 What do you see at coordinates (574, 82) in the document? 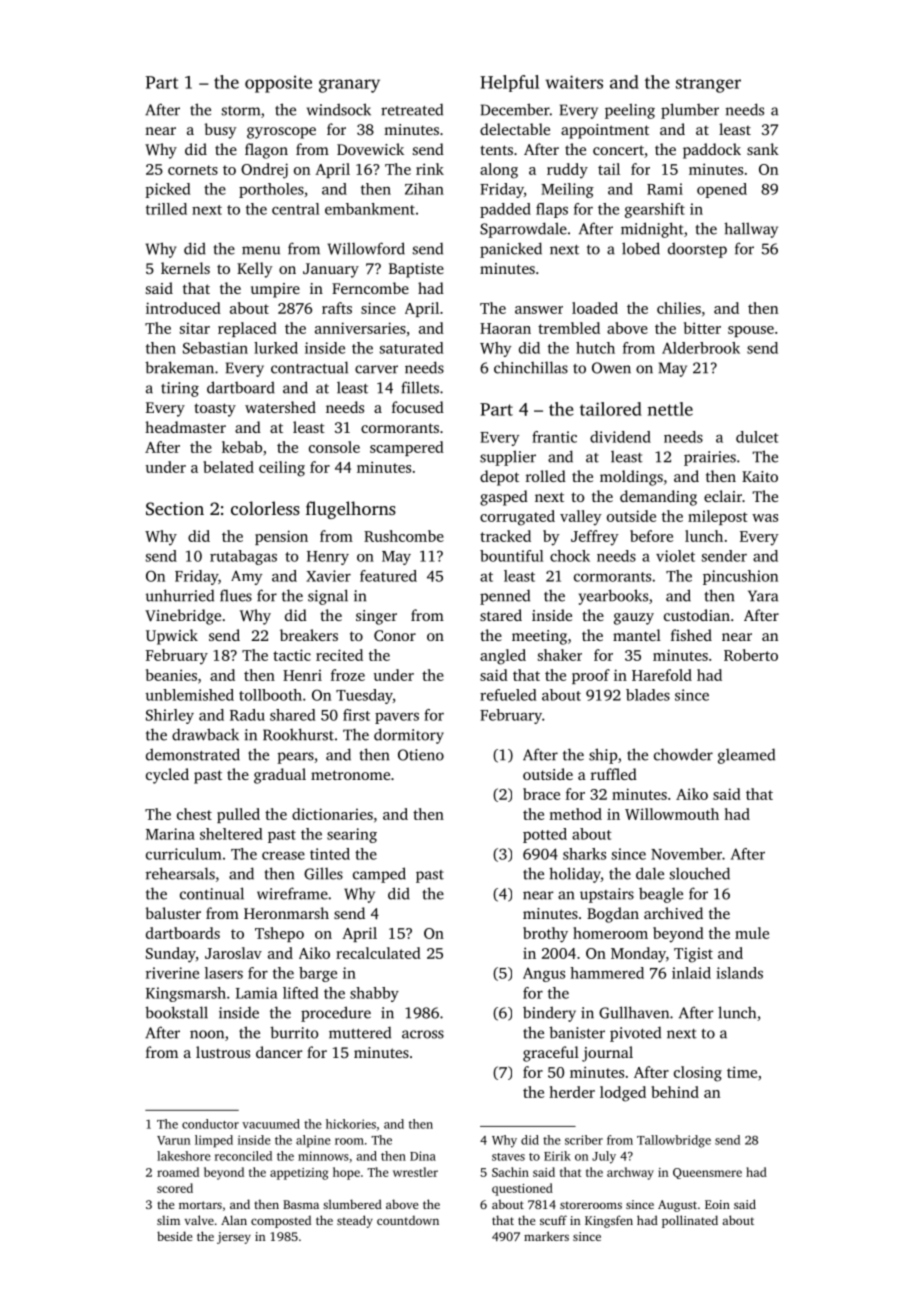
I see `waiters` at bounding box center [574, 82].
